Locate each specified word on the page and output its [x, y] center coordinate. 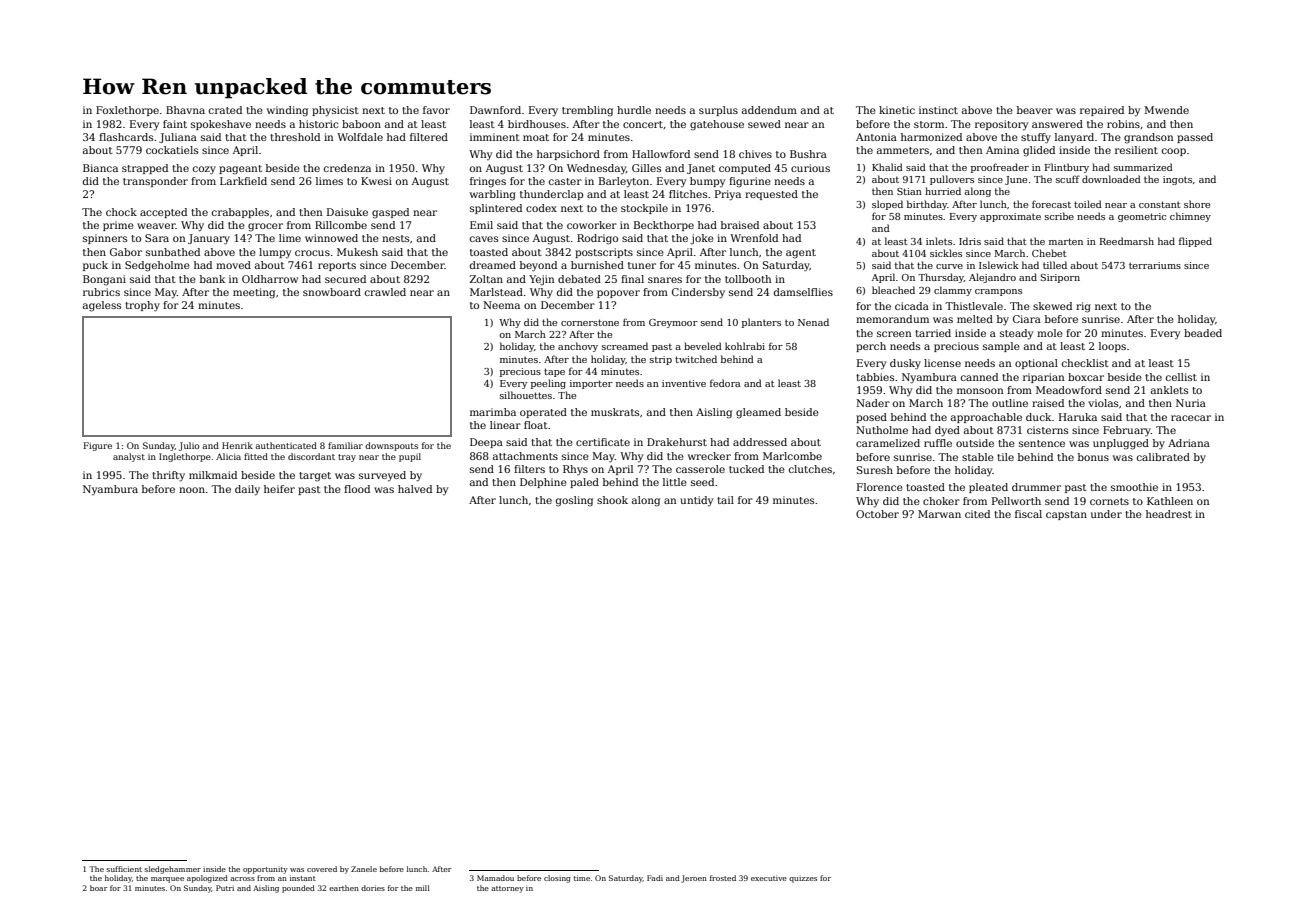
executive [769, 878]
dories [373, 888]
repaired [1102, 111]
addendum [769, 110]
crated [225, 110]
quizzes [803, 880]
